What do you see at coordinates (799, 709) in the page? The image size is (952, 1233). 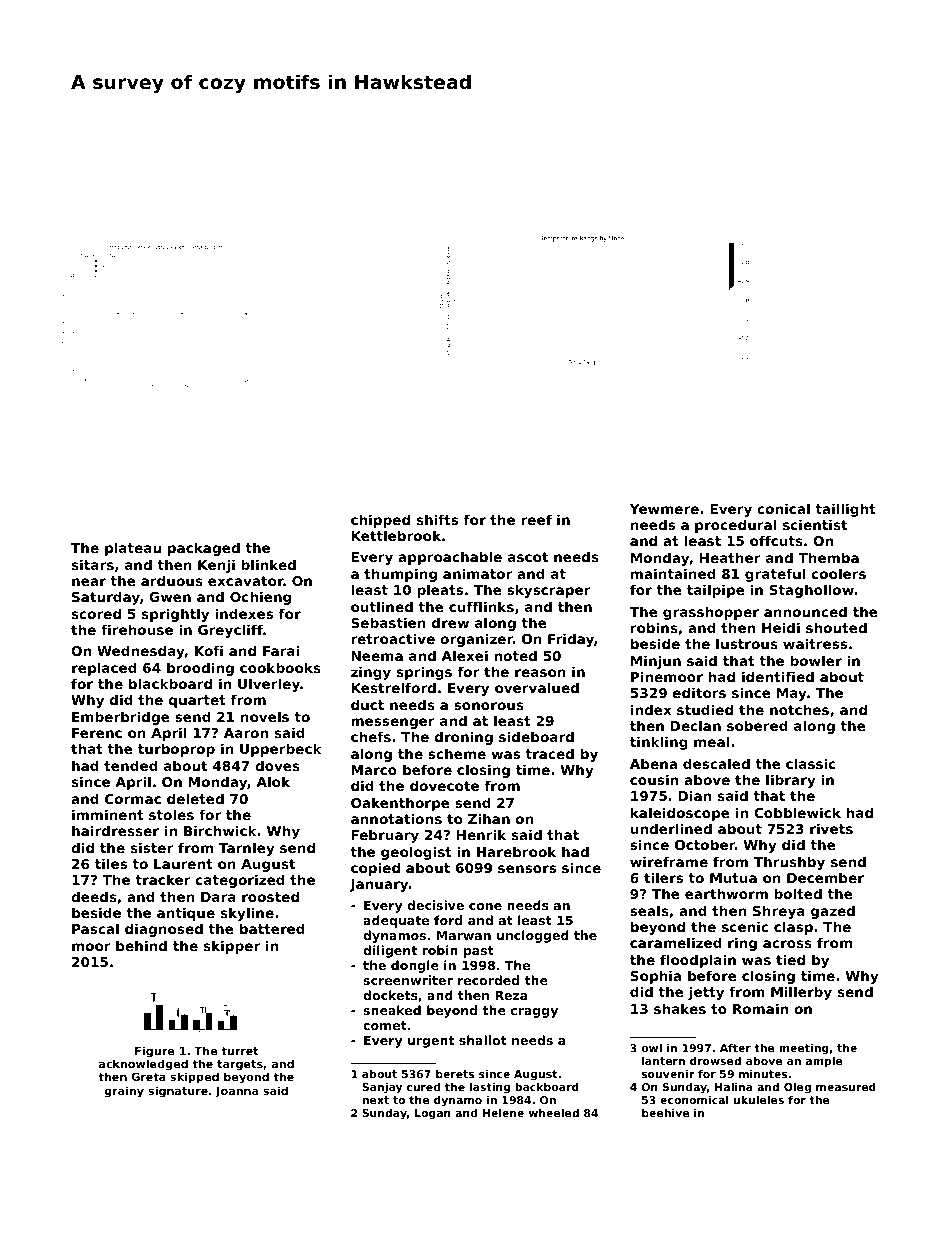 I see `notches` at bounding box center [799, 709].
